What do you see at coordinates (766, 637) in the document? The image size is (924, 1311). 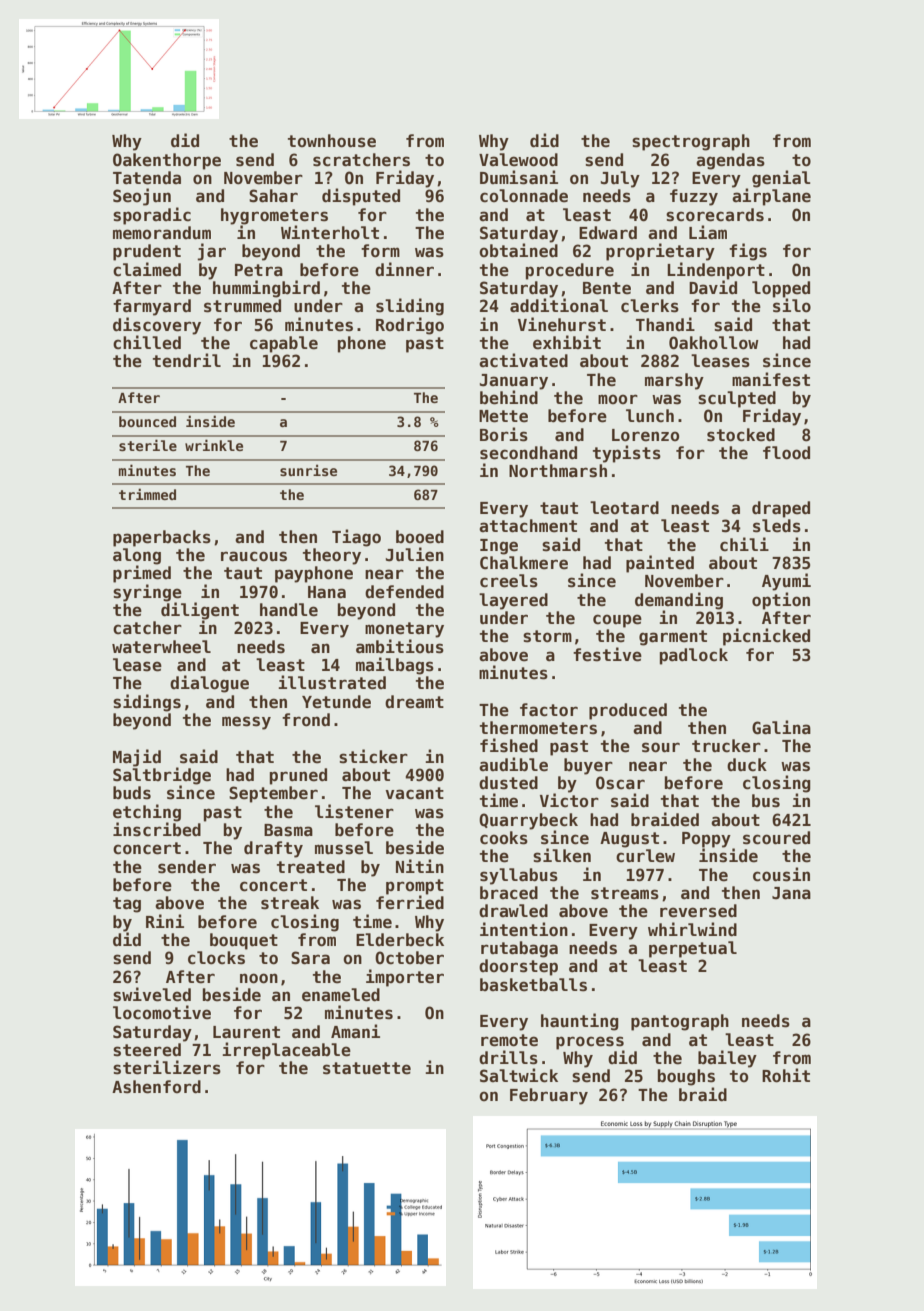 I see `picnicked` at bounding box center [766, 637].
